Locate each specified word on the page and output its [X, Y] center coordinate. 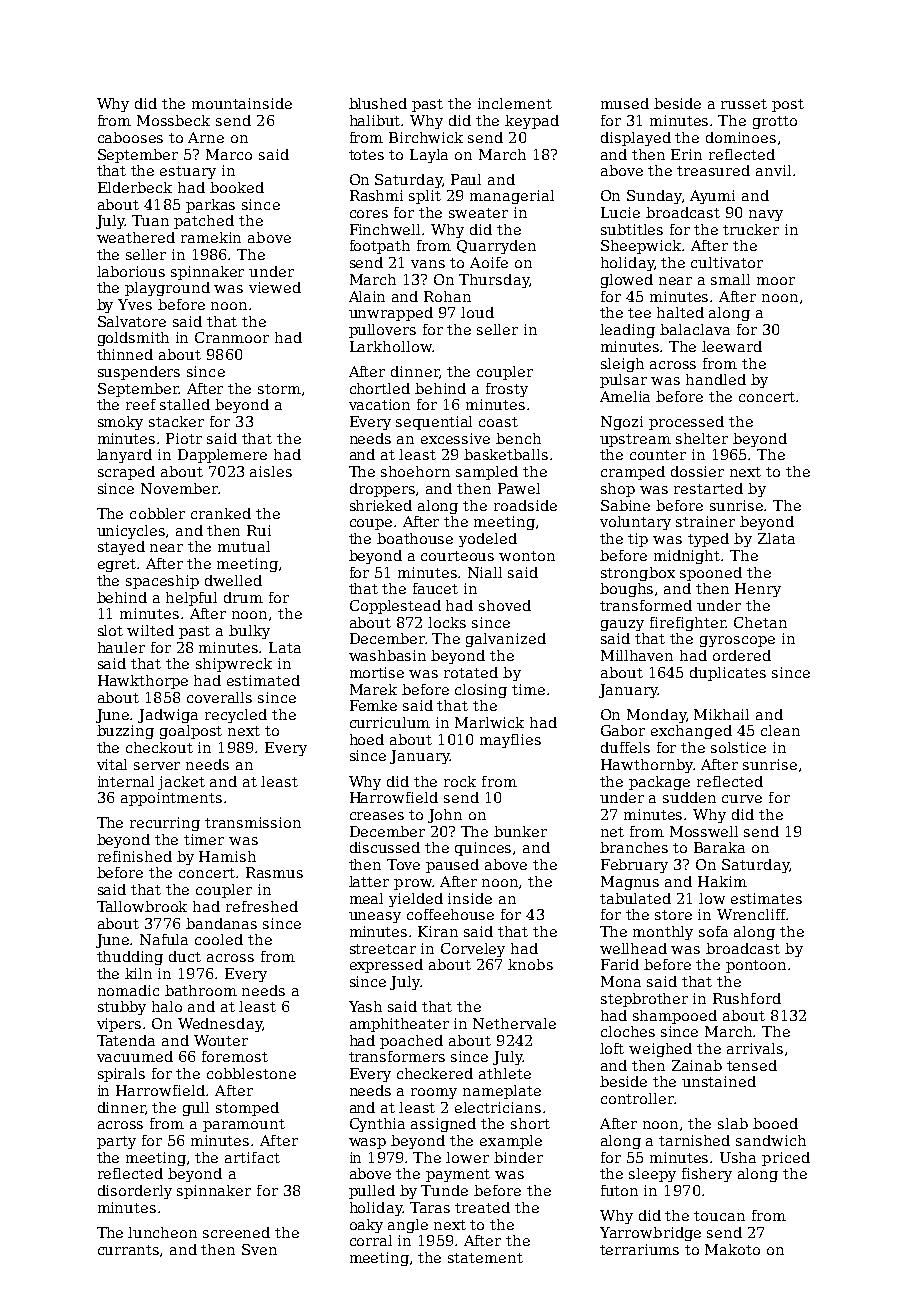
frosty [507, 390]
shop [618, 490]
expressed [386, 966]
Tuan [150, 220]
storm [279, 389]
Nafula [164, 939]
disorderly [135, 1192]
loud [477, 312]
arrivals [755, 1048]
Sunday [654, 197]
